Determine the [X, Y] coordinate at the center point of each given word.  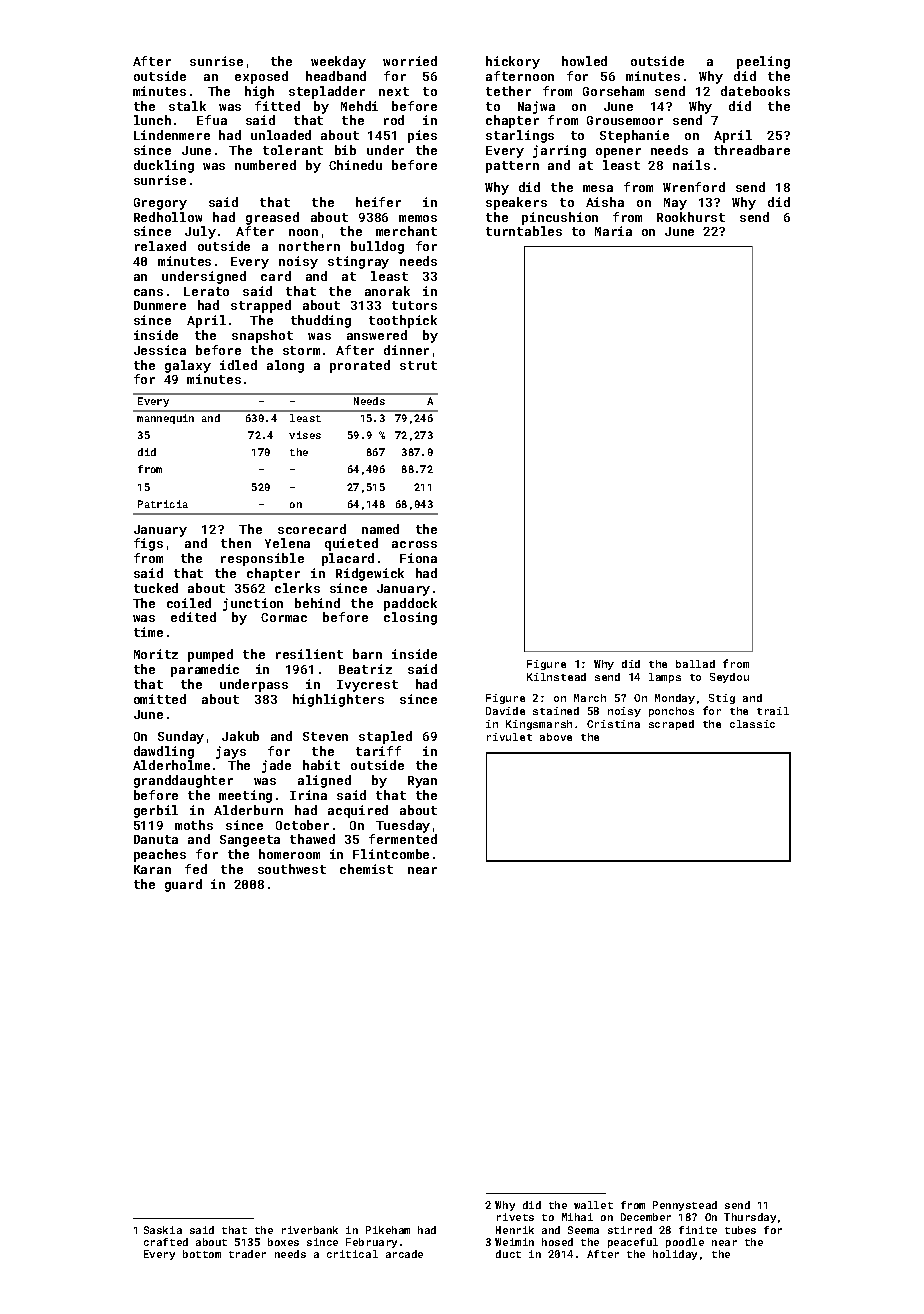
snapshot [262, 336]
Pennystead [685, 1206]
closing [410, 618]
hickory [513, 62]
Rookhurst [691, 217]
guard [183, 885]
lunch [152, 120]
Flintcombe [391, 854]
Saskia [163, 1230]
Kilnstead [556, 677]
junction [253, 604]
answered [377, 335]
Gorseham [613, 91]
